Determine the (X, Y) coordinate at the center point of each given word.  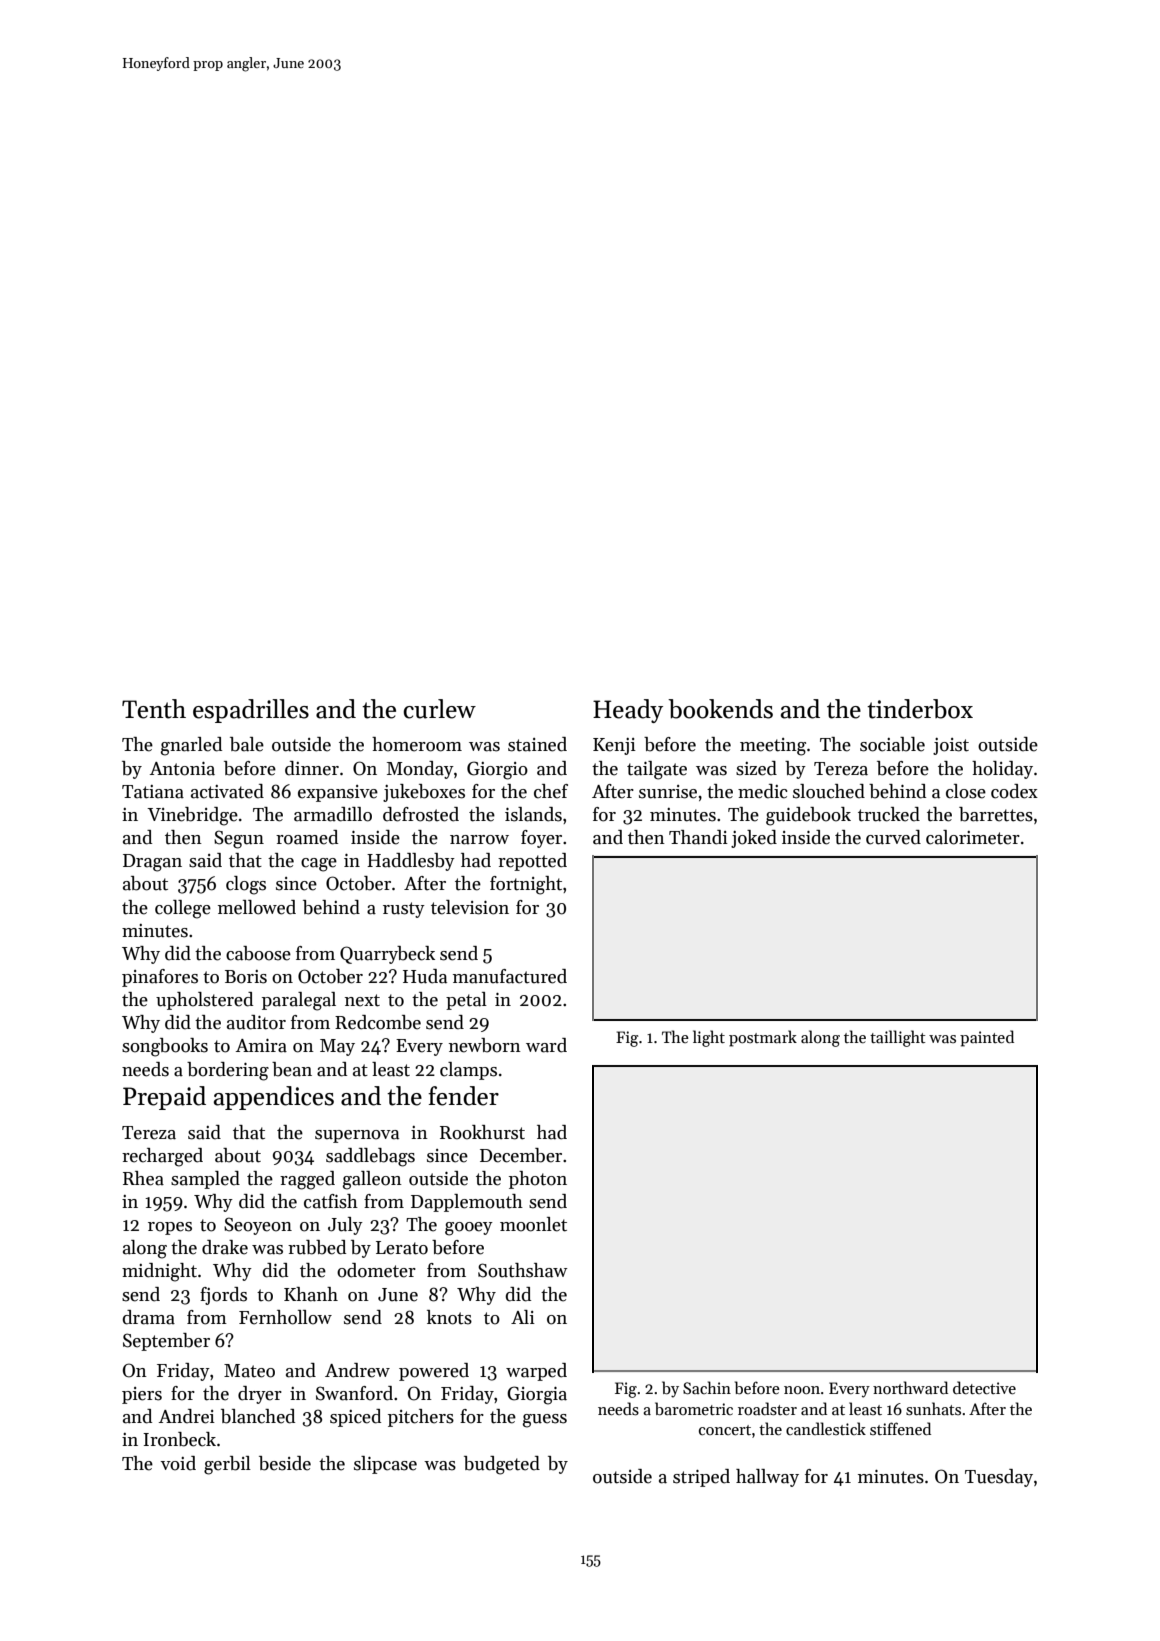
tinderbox (920, 709)
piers (142, 1395)
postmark (763, 1038)
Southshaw (523, 1270)
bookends (720, 709)
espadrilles (251, 711)
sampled (205, 1180)
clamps (468, 1071)
